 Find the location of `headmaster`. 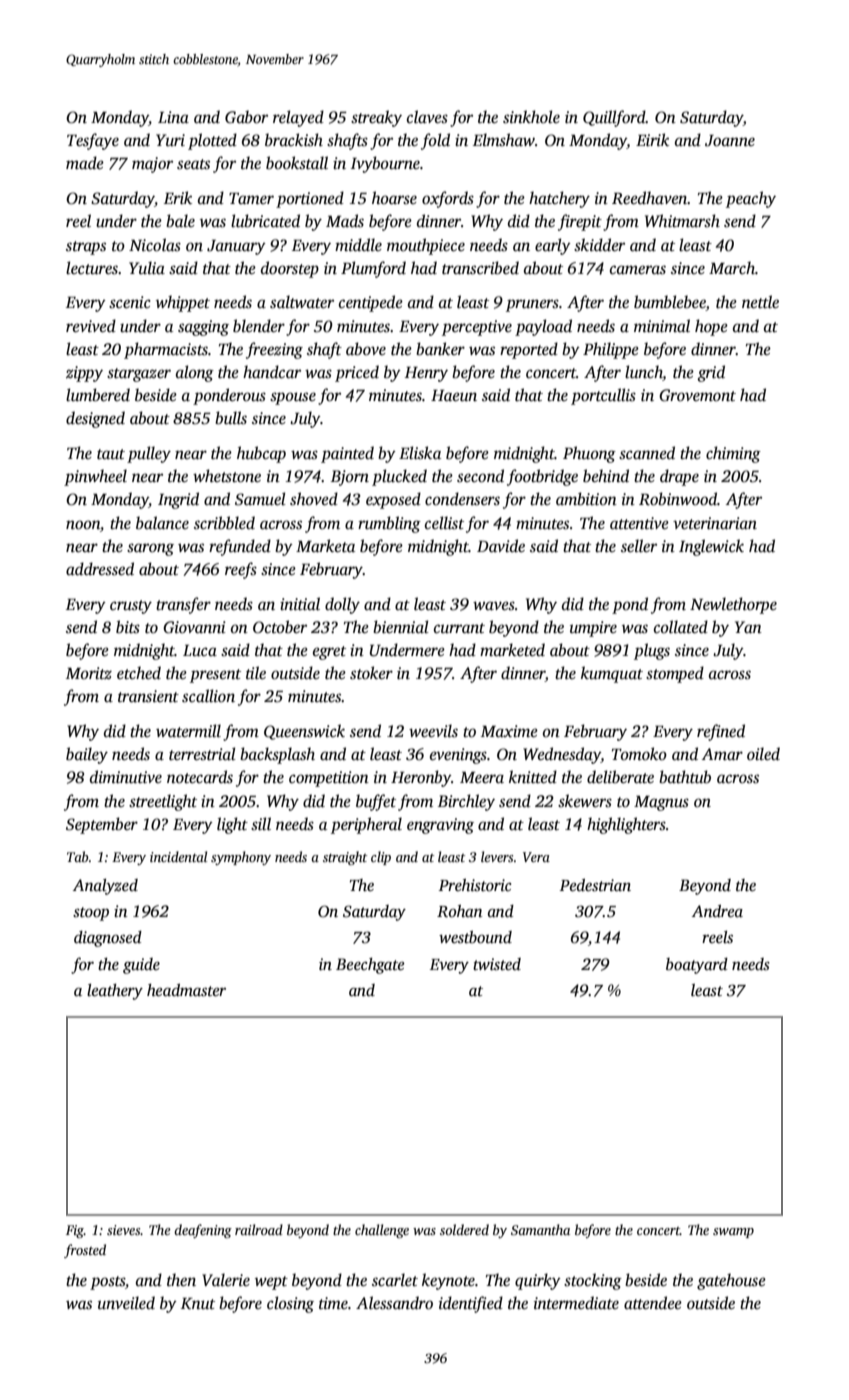

headmaster is located at coordinates (186, 990).
